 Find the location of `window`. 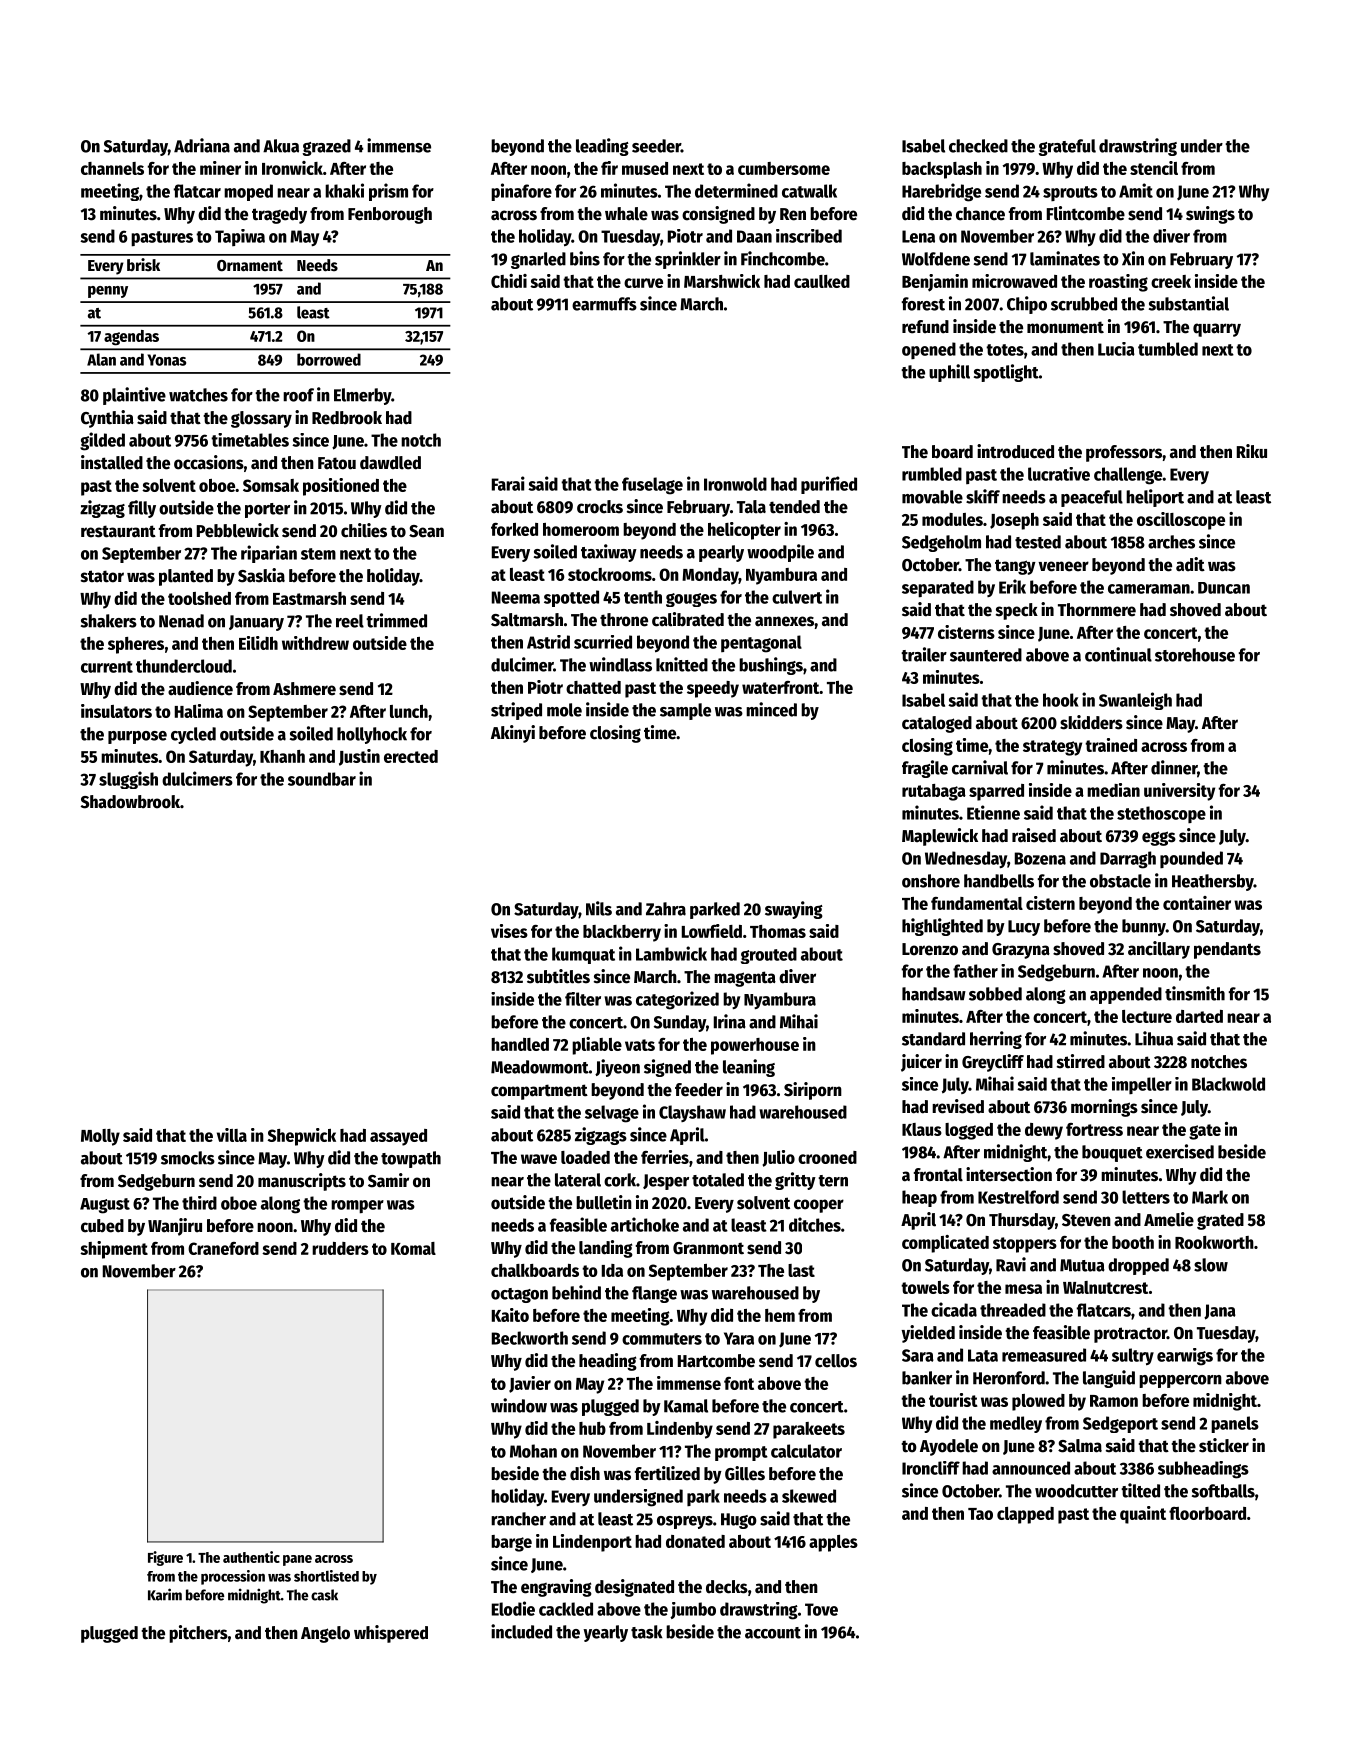

window is located at coordinates (519, 1405).
